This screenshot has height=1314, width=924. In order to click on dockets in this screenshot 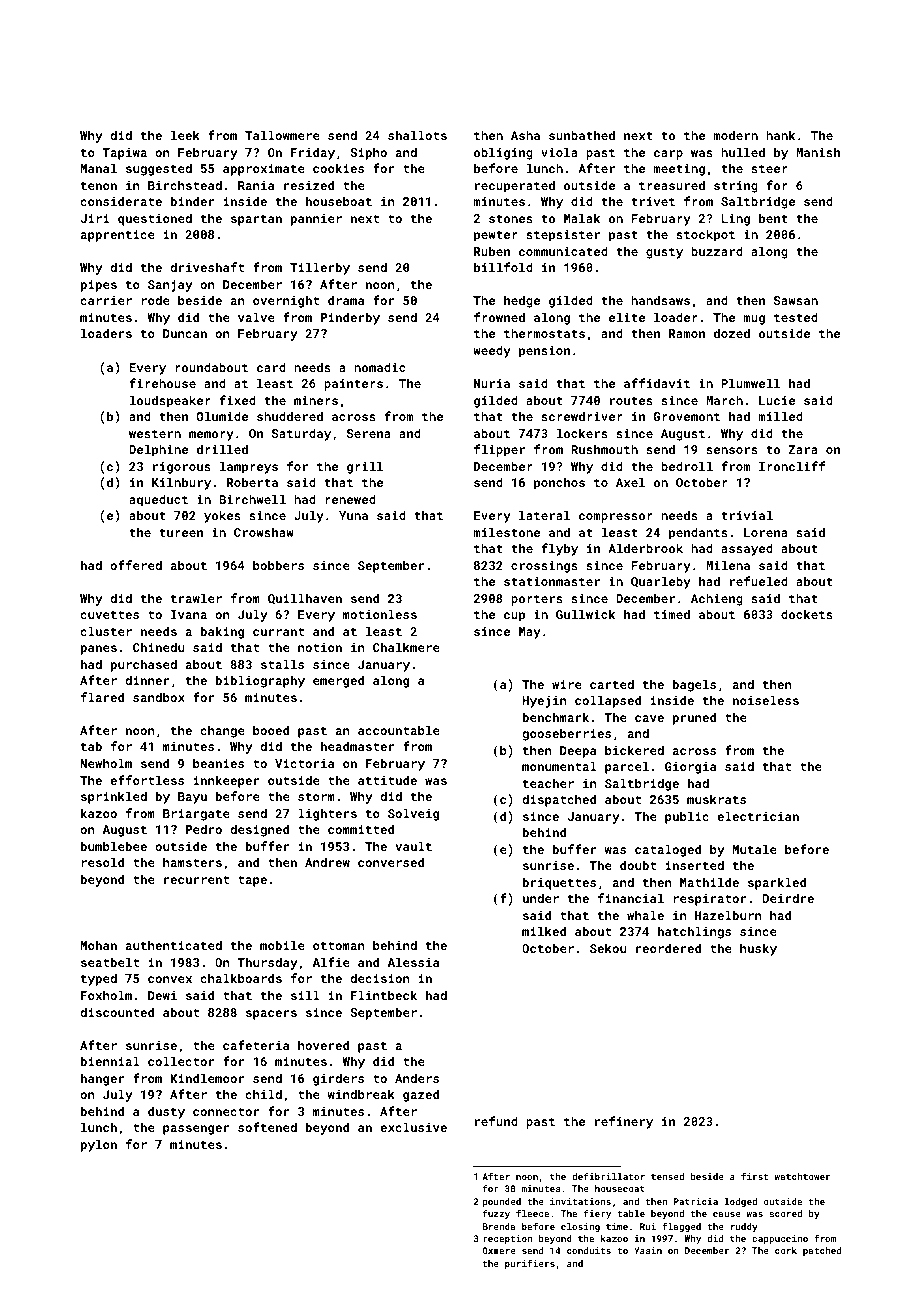, I will do `click(807, 614)`.
